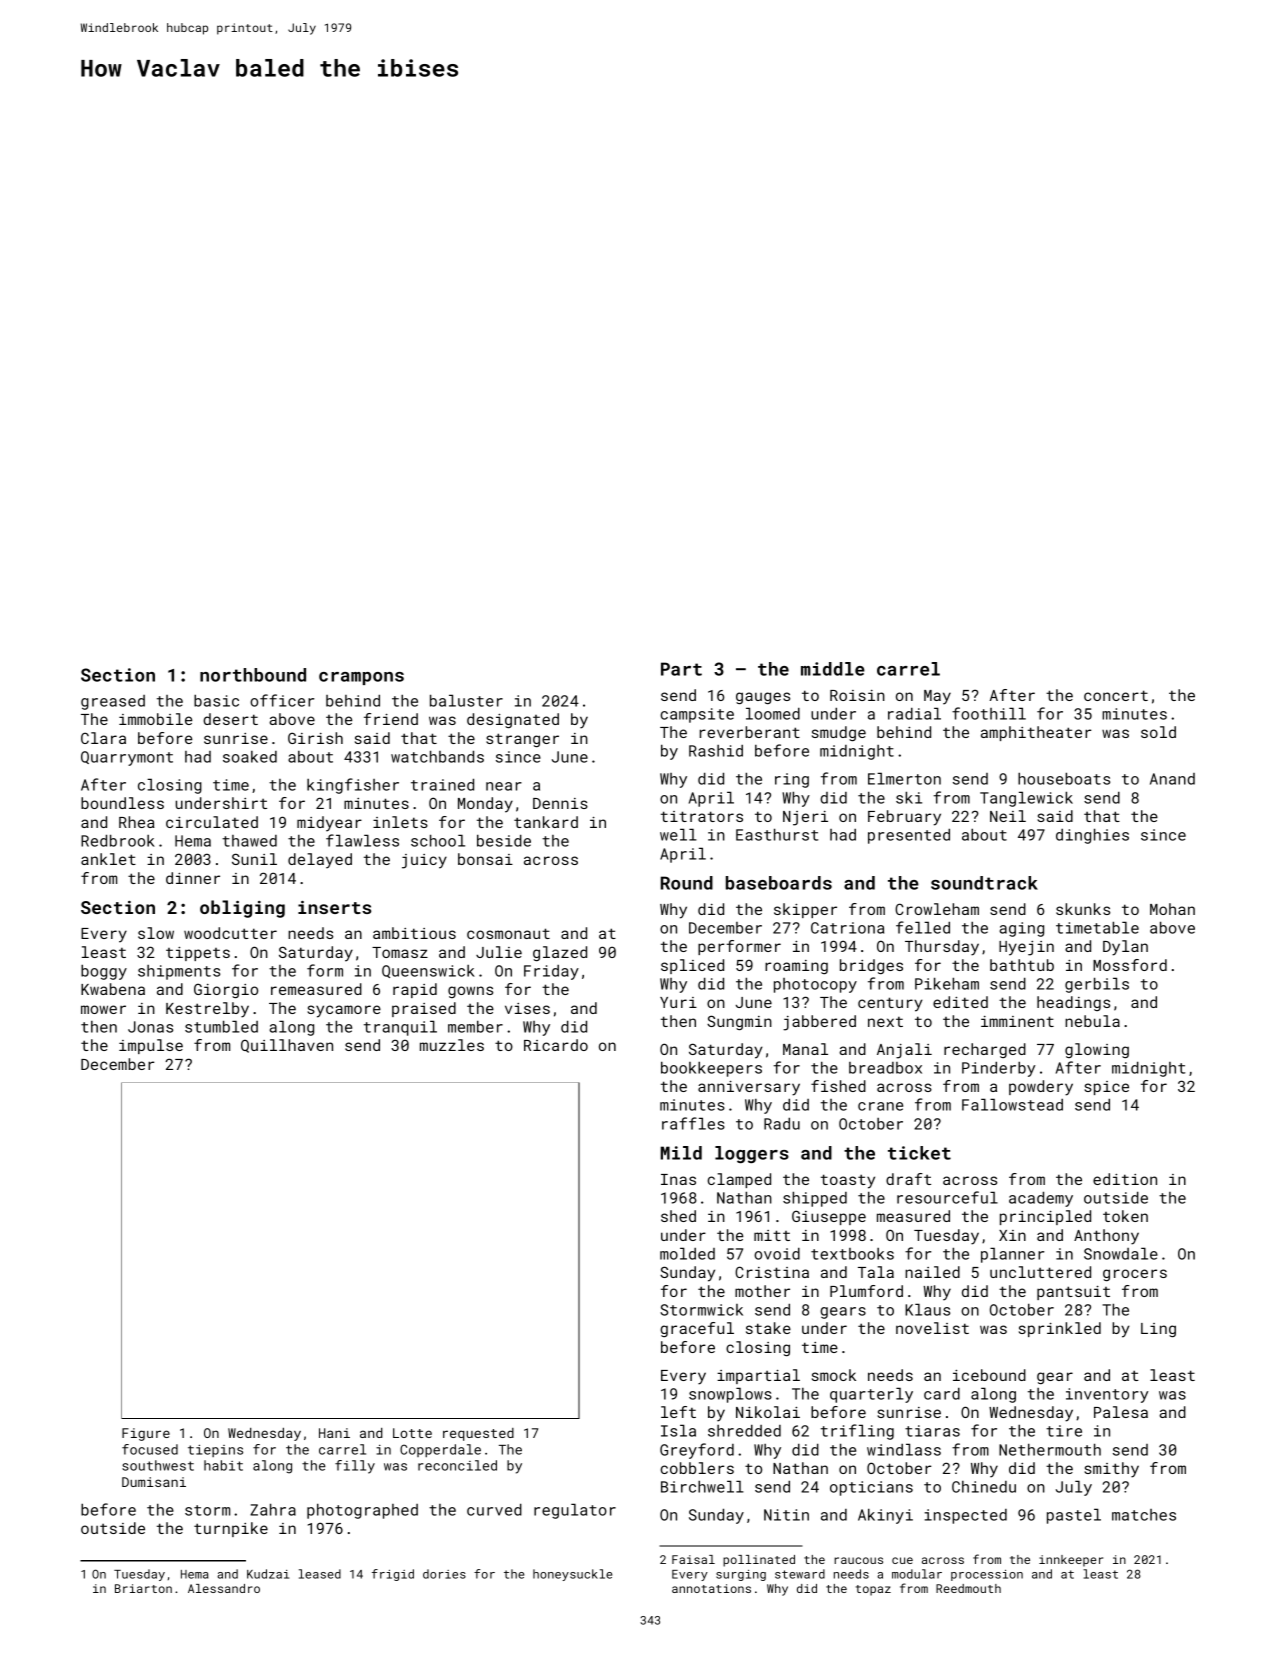 The height and width of the image is (1656, 1280). What do you see at coordinates (833, 669) in the image?
I see `middle` at bounding box center [833, 669].
